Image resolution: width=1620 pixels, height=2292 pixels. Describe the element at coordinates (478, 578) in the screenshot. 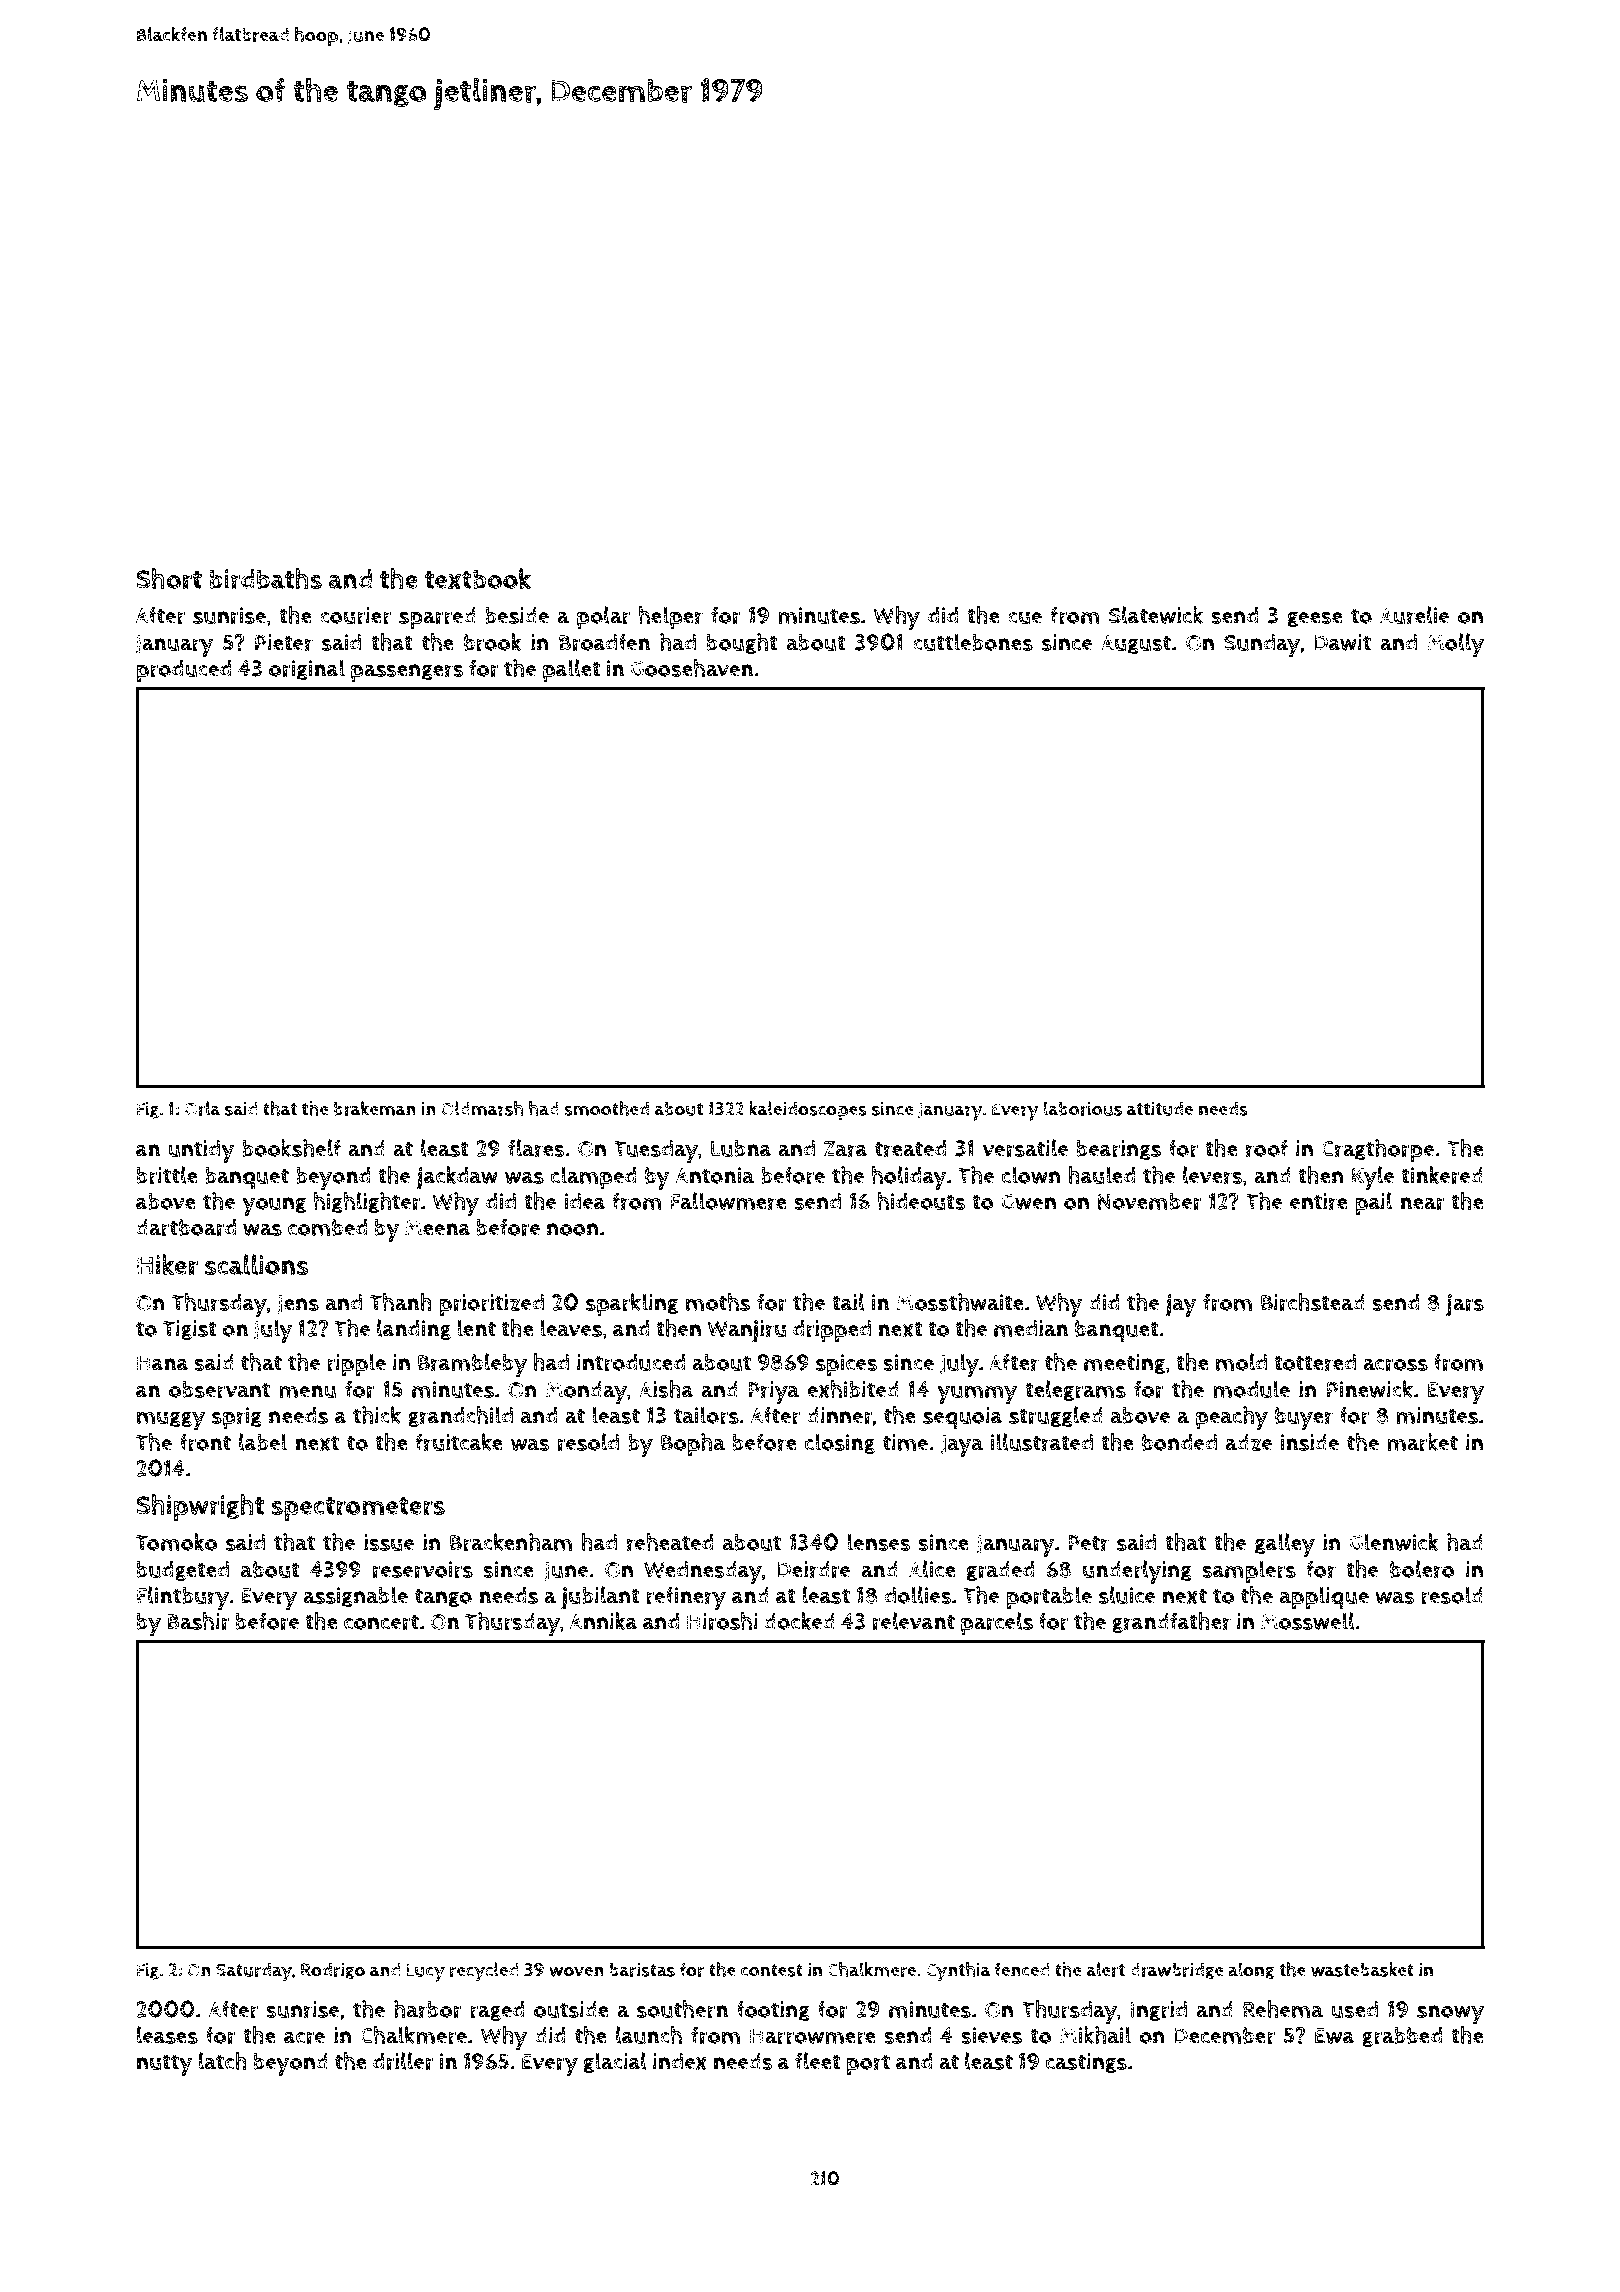

I see `textbook` at that location.
